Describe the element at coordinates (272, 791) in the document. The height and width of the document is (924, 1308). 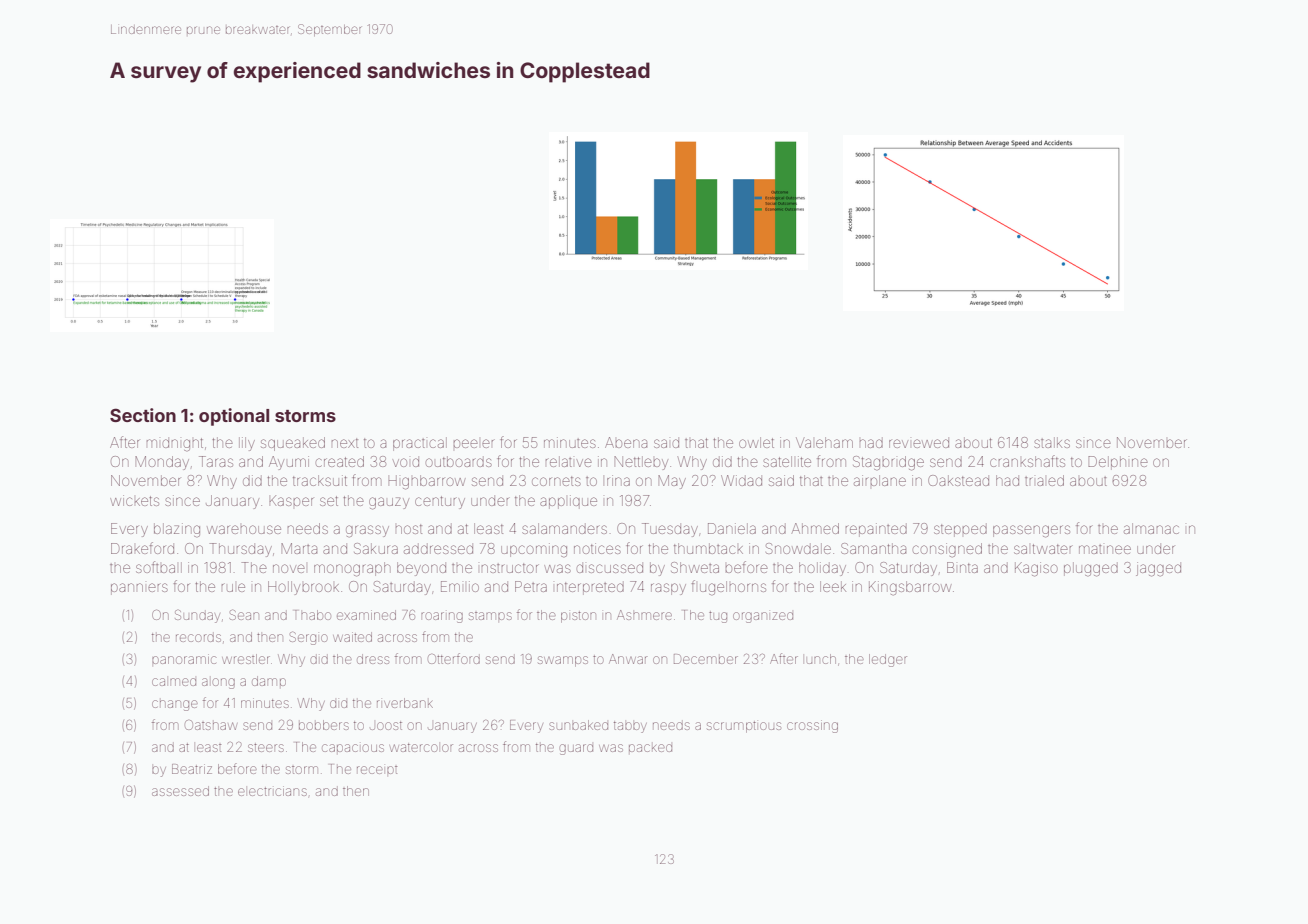
I see `electricians` at that location.
